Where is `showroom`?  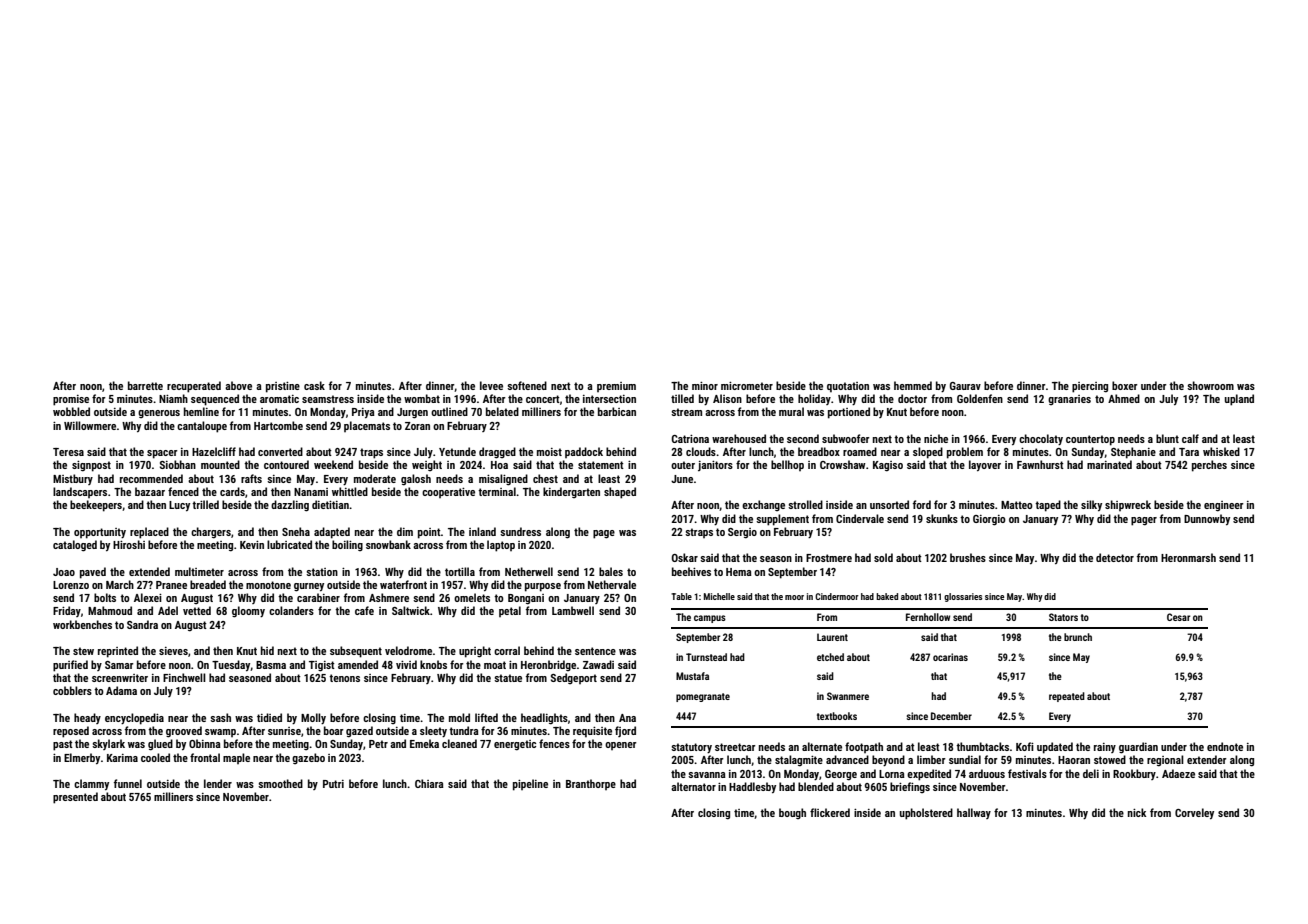 showroom is located at coordinates (1210, 385).
